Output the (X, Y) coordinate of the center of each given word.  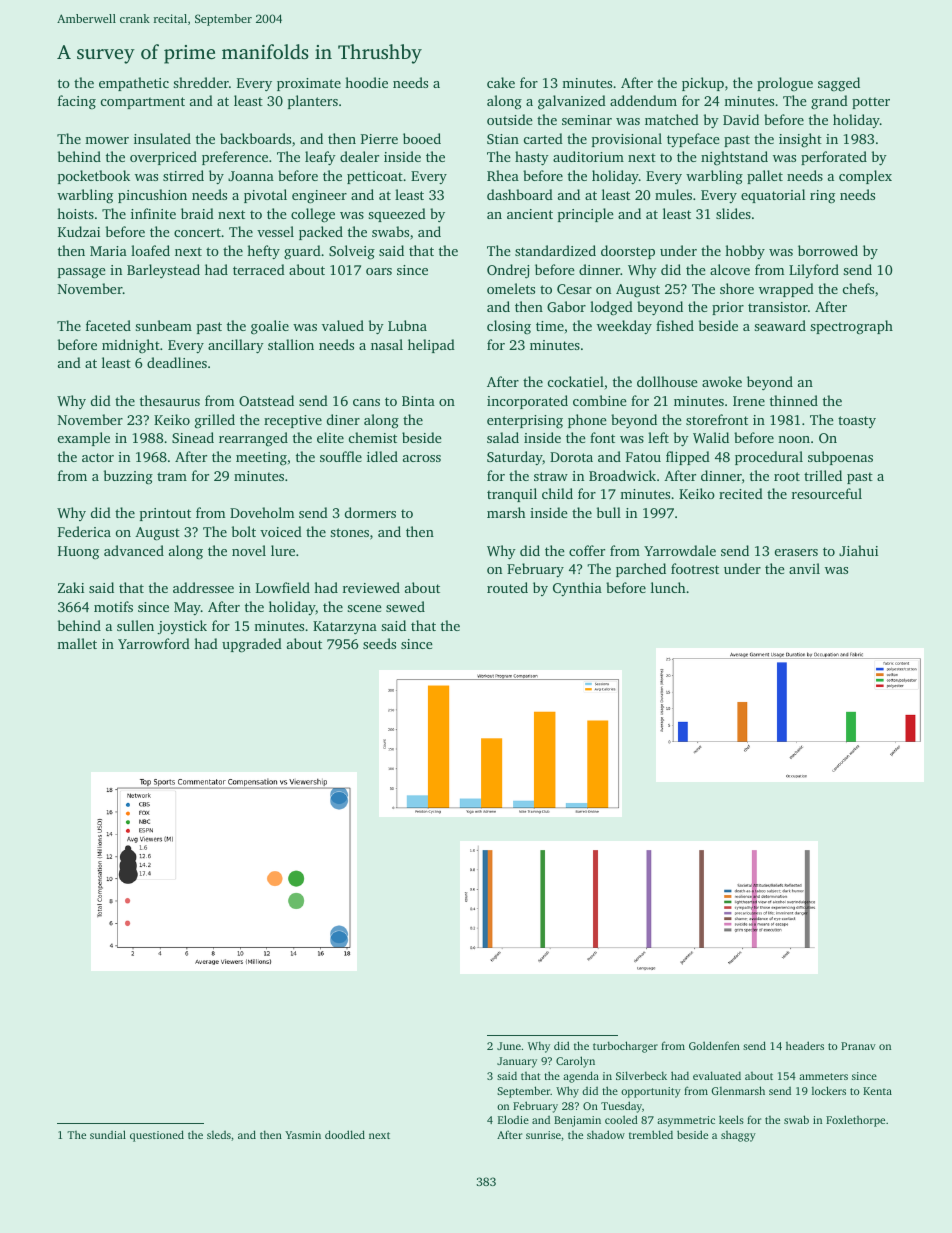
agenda (581, 1077)
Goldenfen (714, 1045)
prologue (785, 84)
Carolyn (575, 1062)
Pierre (379, 139)
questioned (157, 1136)
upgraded (252, 645)
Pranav (858, 1046)
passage (82, 273)
